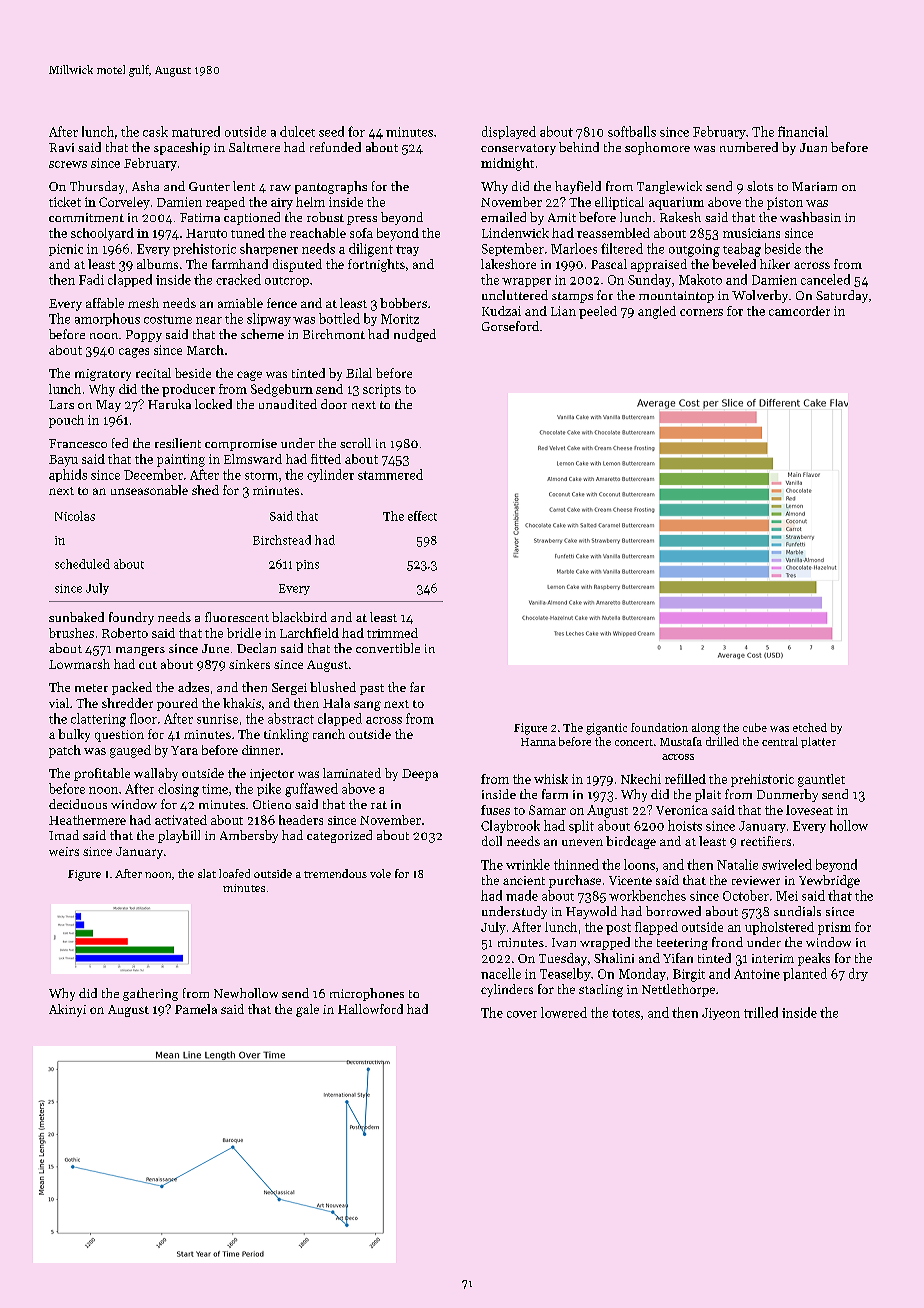 The width and height of the document is (924, 1308). I want to click on gathering, so click(150, 994).
